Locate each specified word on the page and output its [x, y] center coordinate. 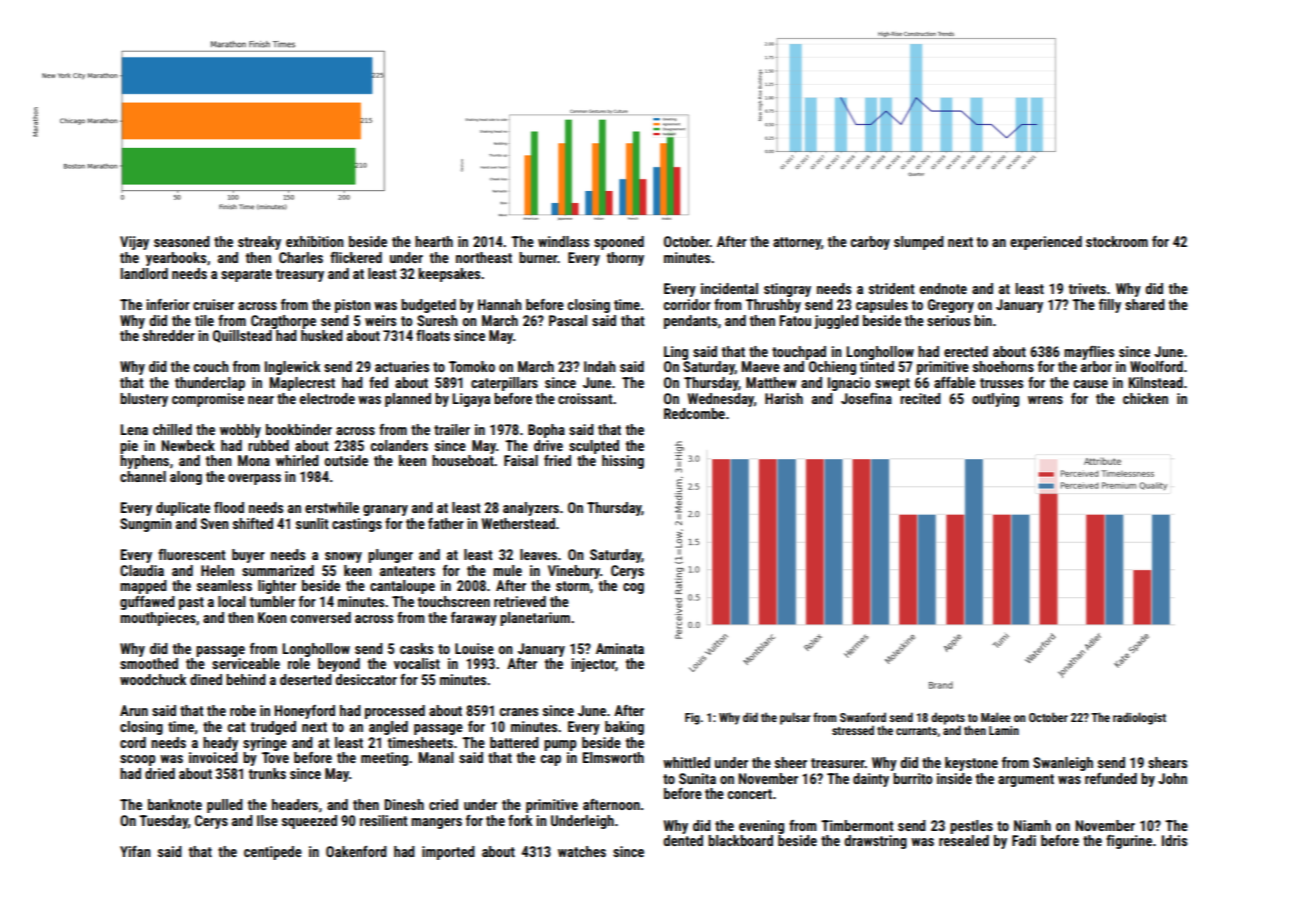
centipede [273, 853]
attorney [797, 243]
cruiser [213, 304]
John [1172, 778]
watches [582, 851]
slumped [919, 243]
